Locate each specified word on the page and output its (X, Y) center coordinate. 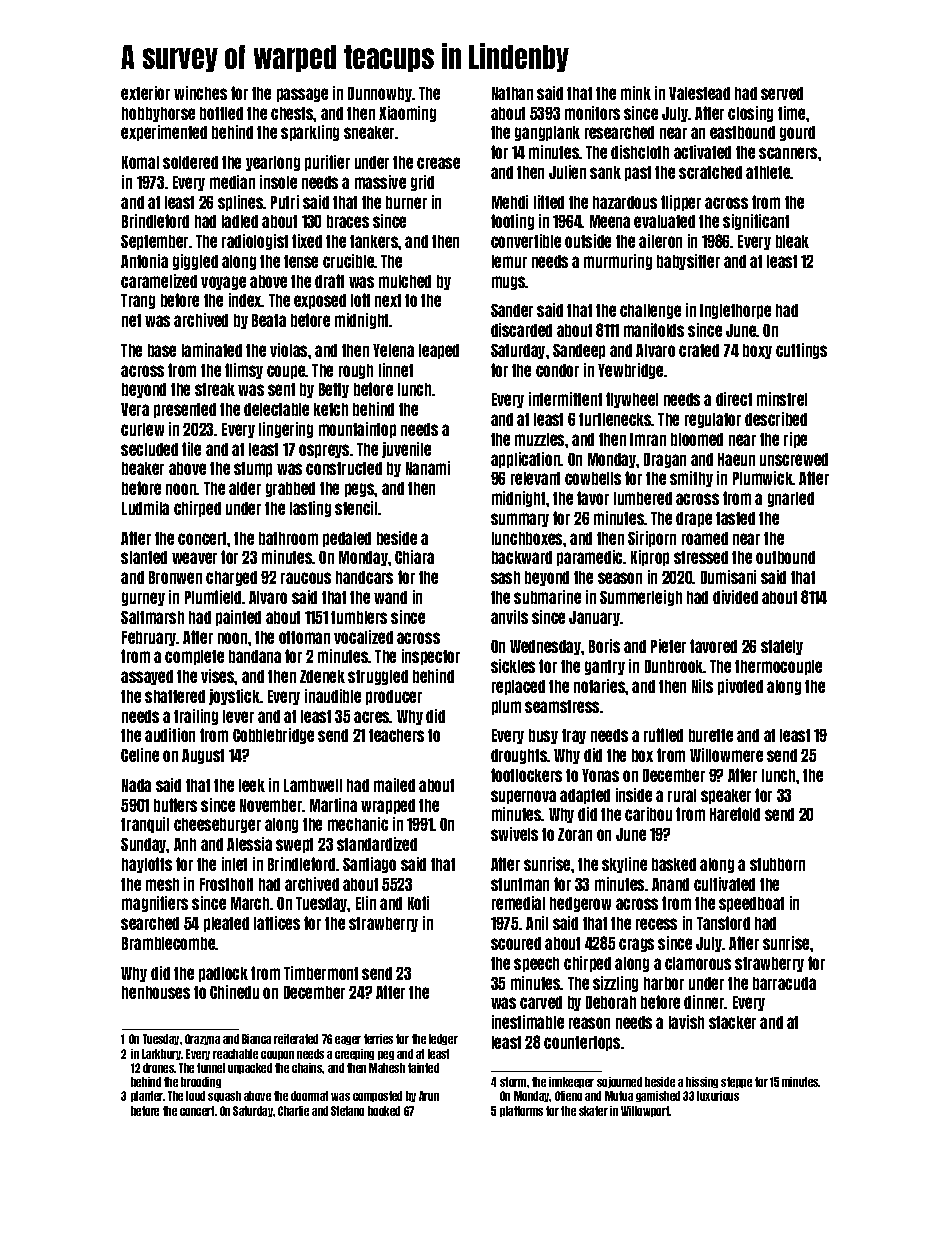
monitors (592, 113)
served (782, 93)
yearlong (273, 163)
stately (782, 647)
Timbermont (321, 973)
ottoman (304, 637)
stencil (356, 508)
